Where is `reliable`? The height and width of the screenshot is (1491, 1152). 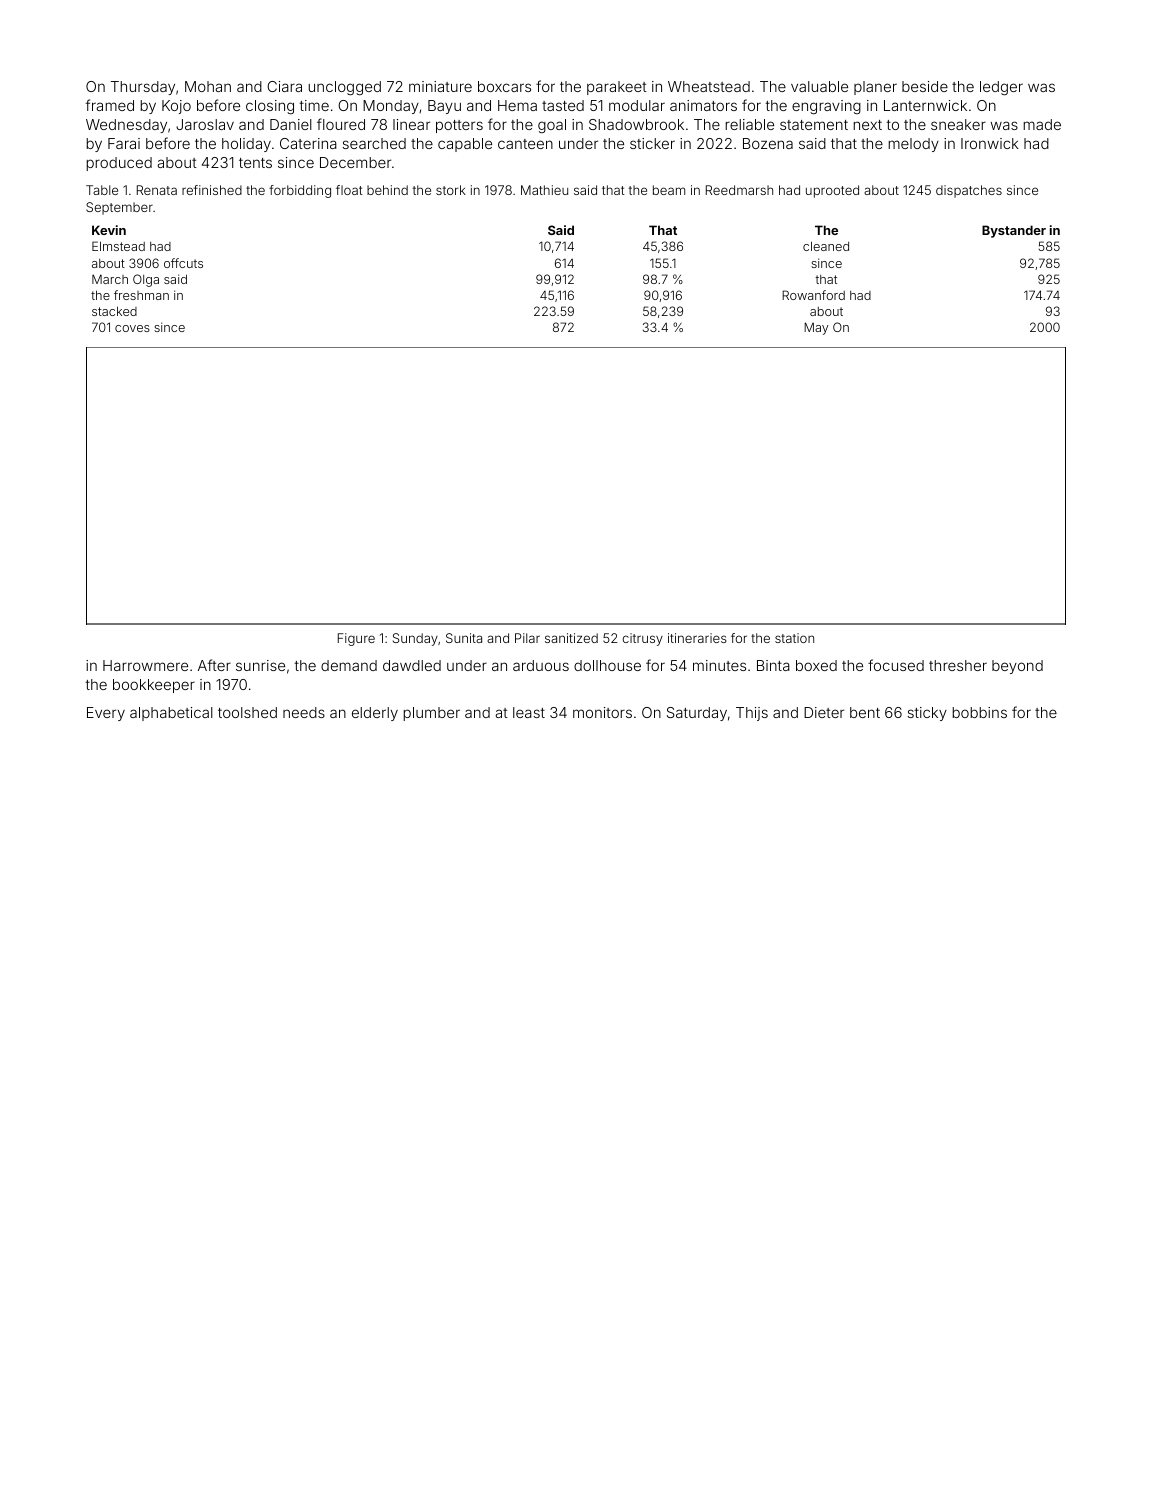 reliable is located at coordinates (749, 124).
